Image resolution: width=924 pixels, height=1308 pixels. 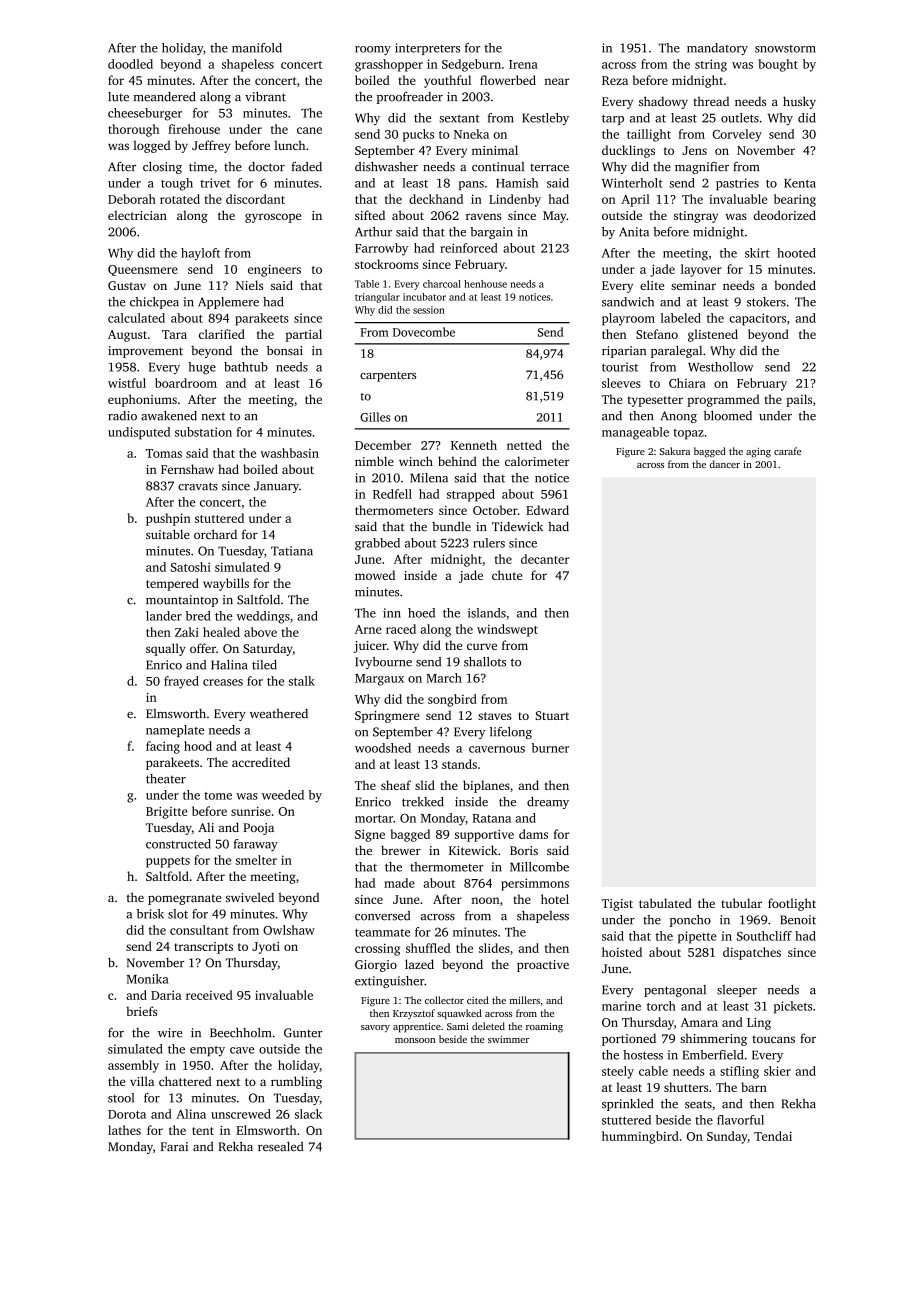 I want to click on triangular, so click(x=377, y=298).
